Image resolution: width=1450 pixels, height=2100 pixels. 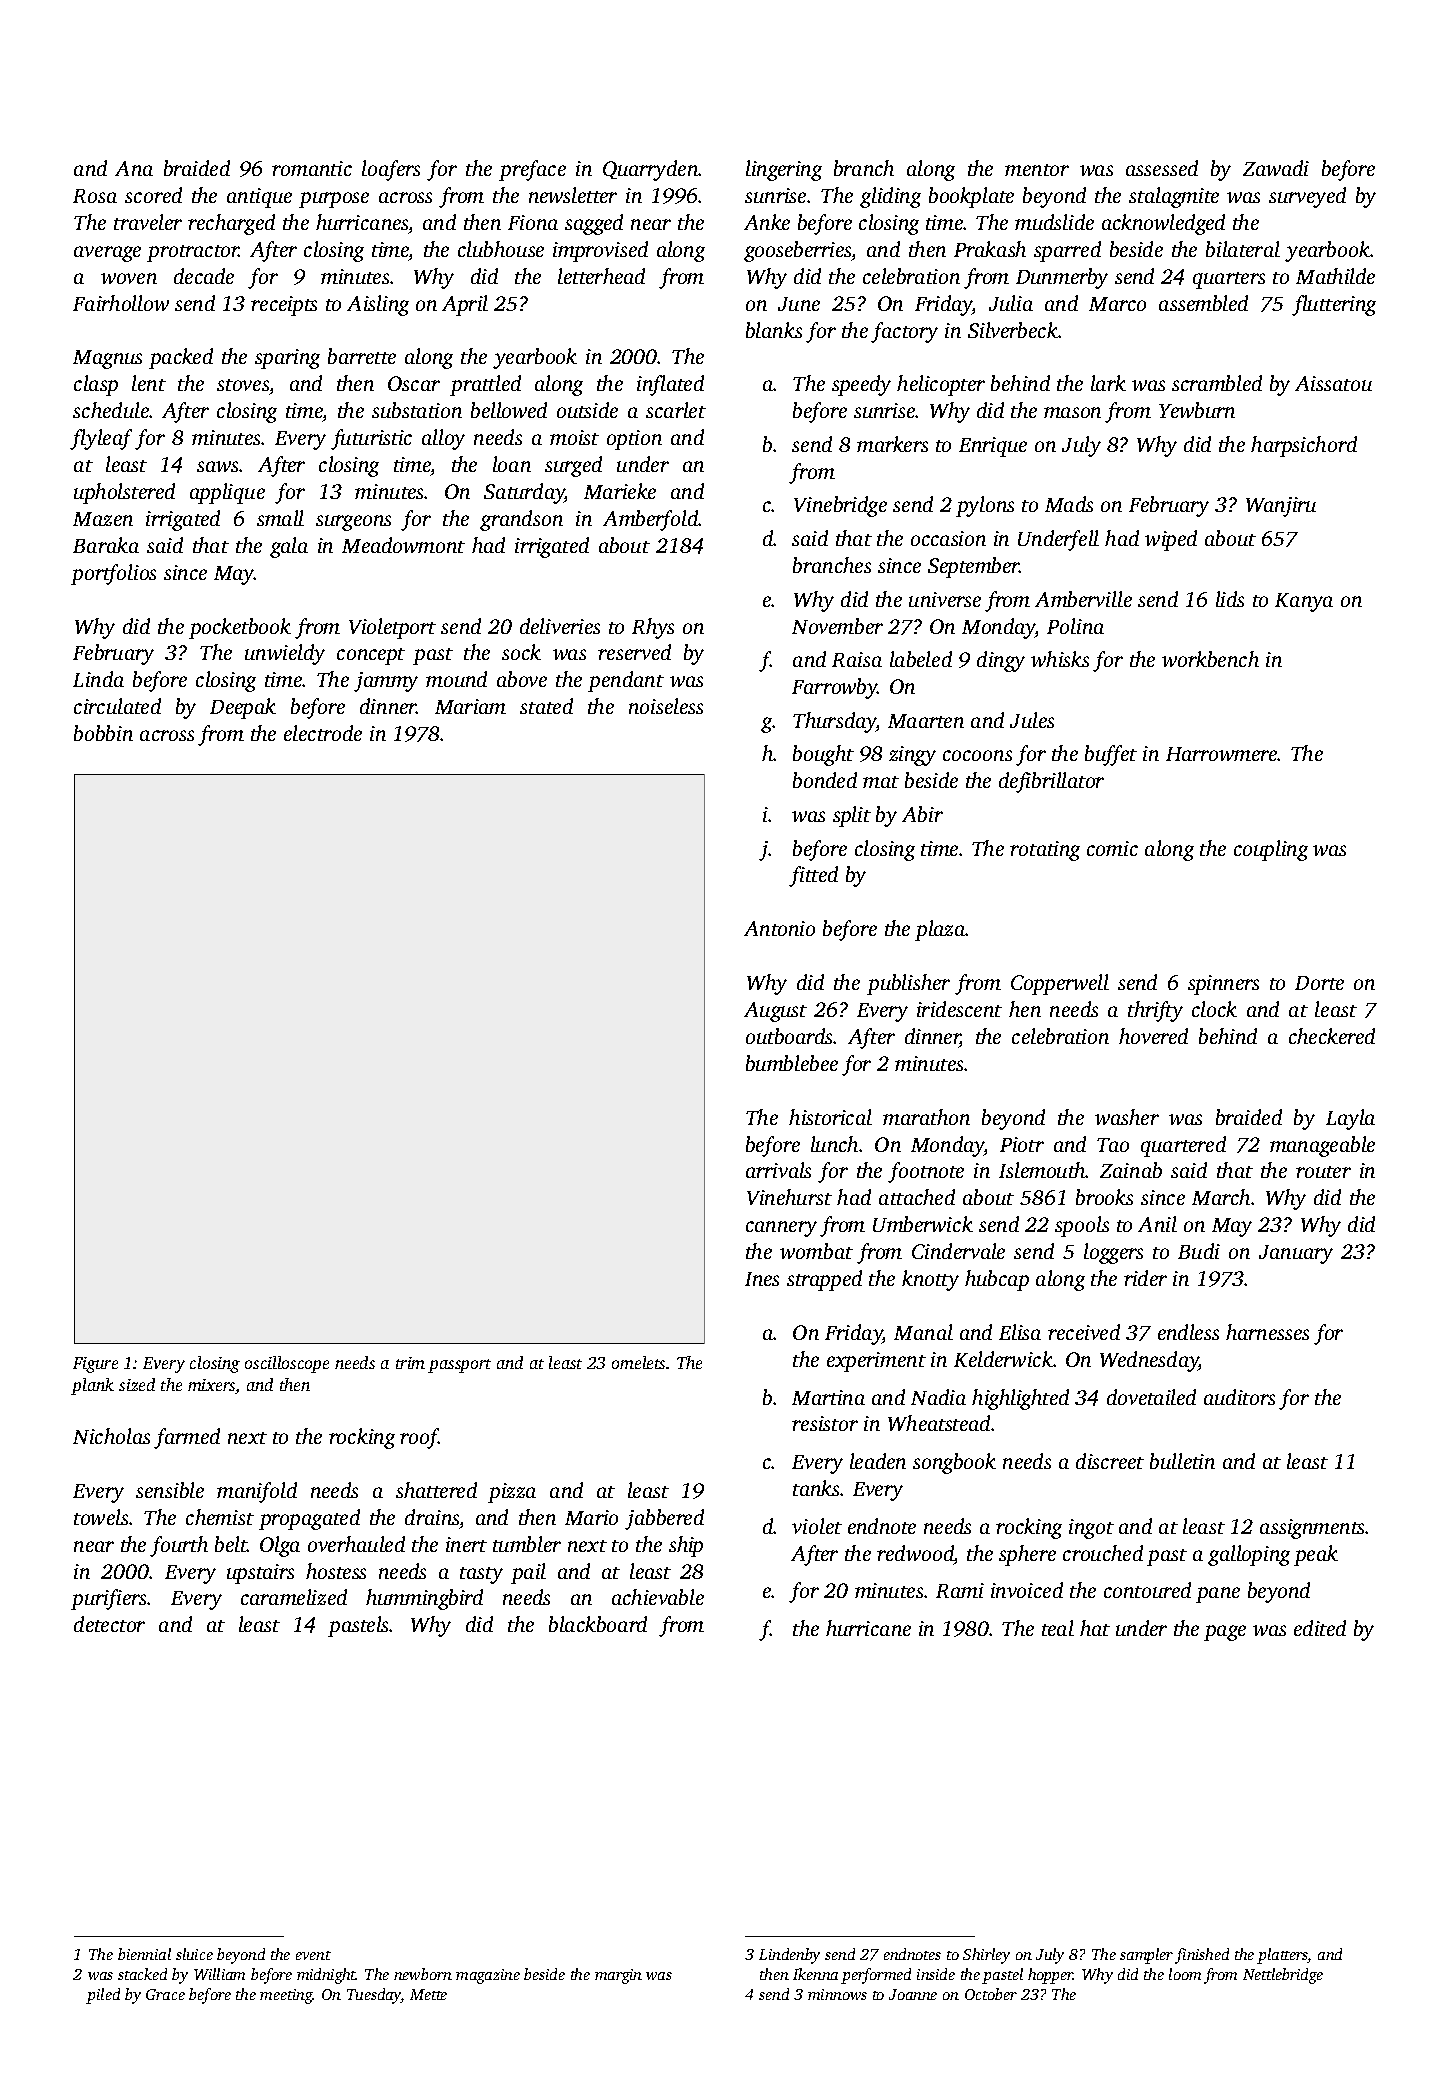 What do you see at coordinates (923, 1224) in the screenshot?
I see `Umberwick` at bounding box center [923, 1224].
